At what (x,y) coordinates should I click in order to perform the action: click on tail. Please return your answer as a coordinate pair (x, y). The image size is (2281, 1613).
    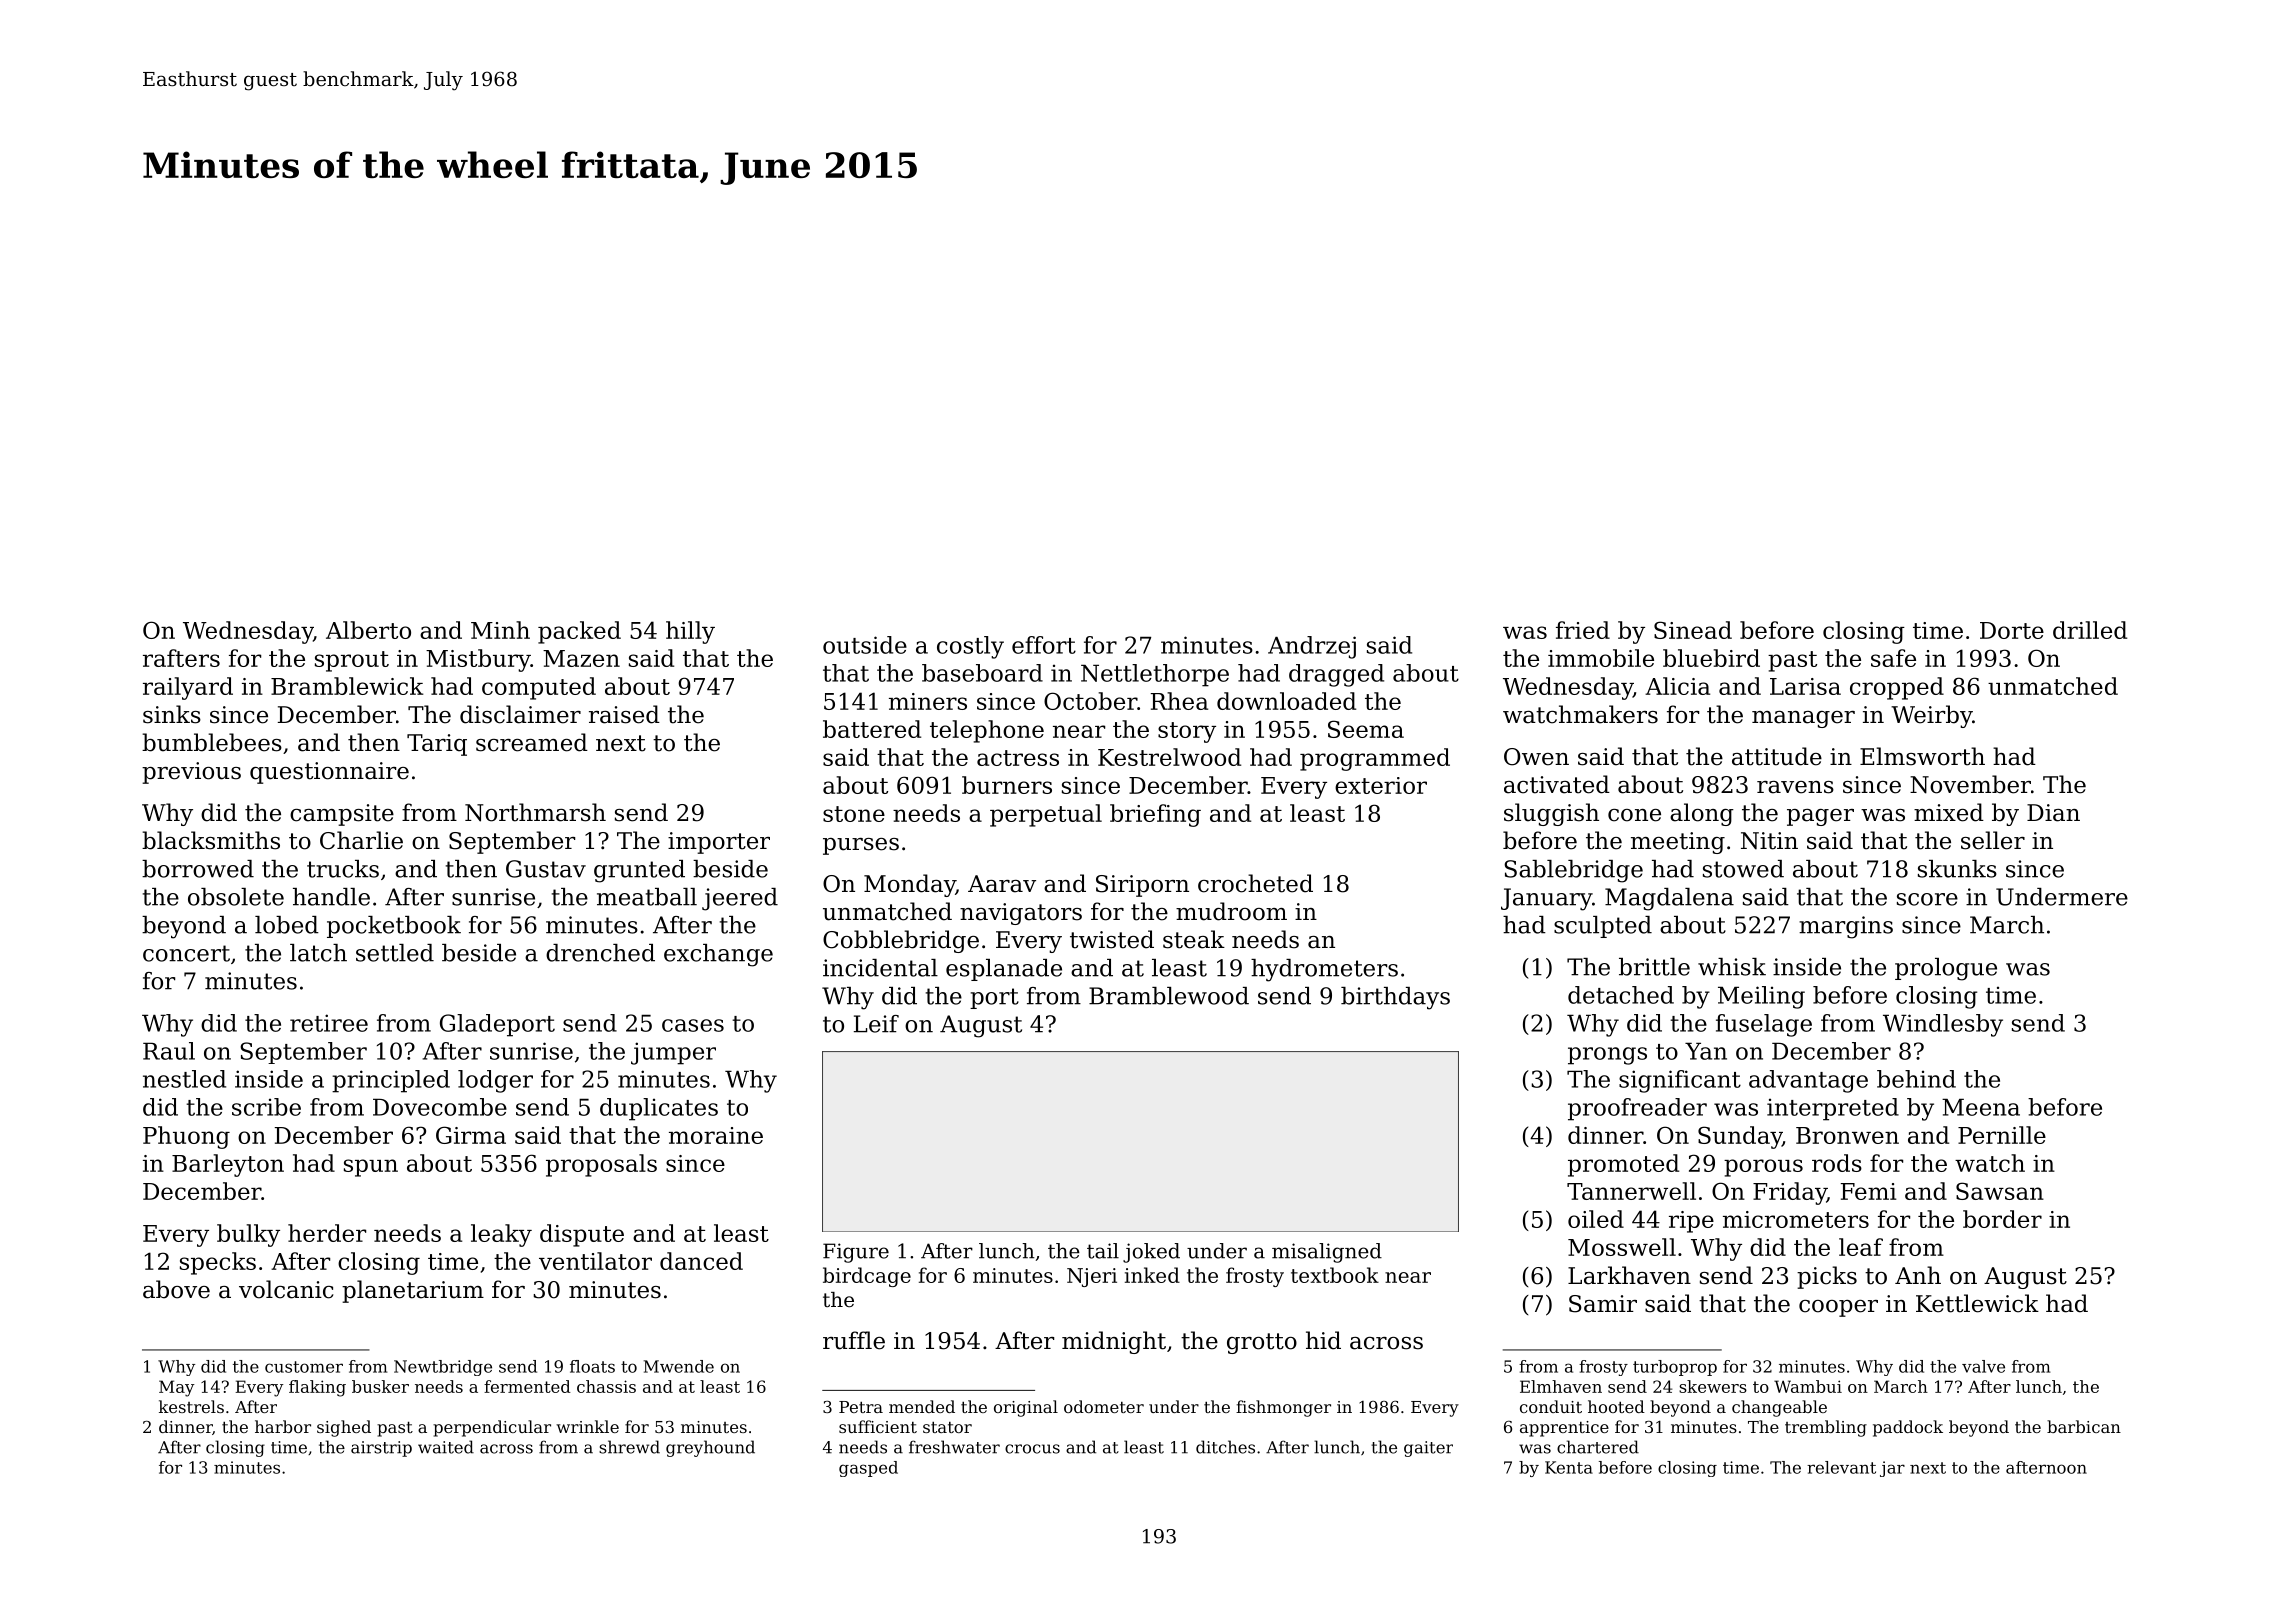
    Looking at the image, I should click on (1103, 1251).
